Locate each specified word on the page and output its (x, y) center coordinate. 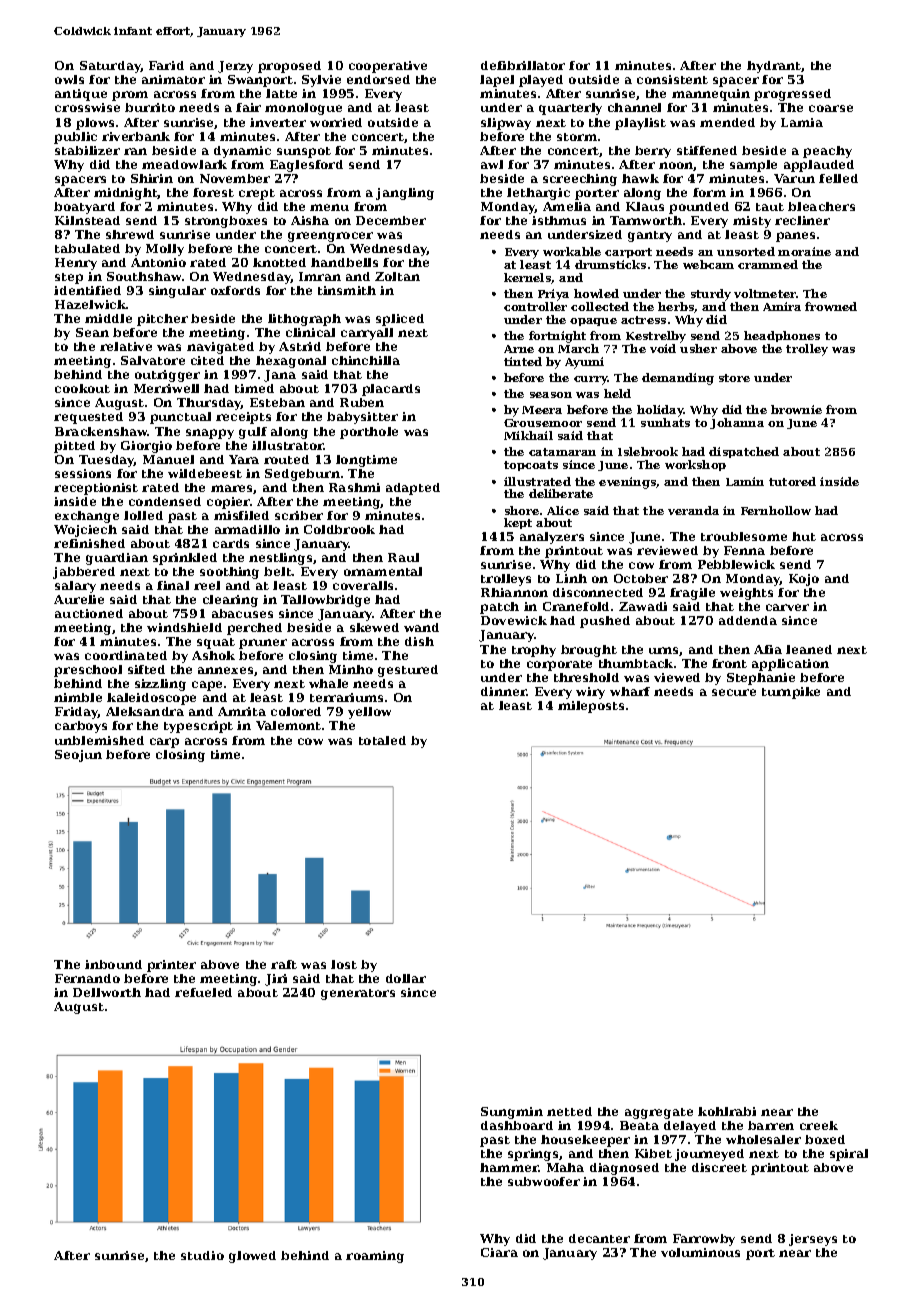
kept (518, 523)
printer (171, 966)
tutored (792, 481)
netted (569, 1111)
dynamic (242, 152)
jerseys (813, 1240)
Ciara (499, 1252)
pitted (74, 447)
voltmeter (765, 293)
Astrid (300, 346)
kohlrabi (727, 1111)
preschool (88, 671)
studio (202, 1255)
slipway (506, 124)
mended (727, 122)
